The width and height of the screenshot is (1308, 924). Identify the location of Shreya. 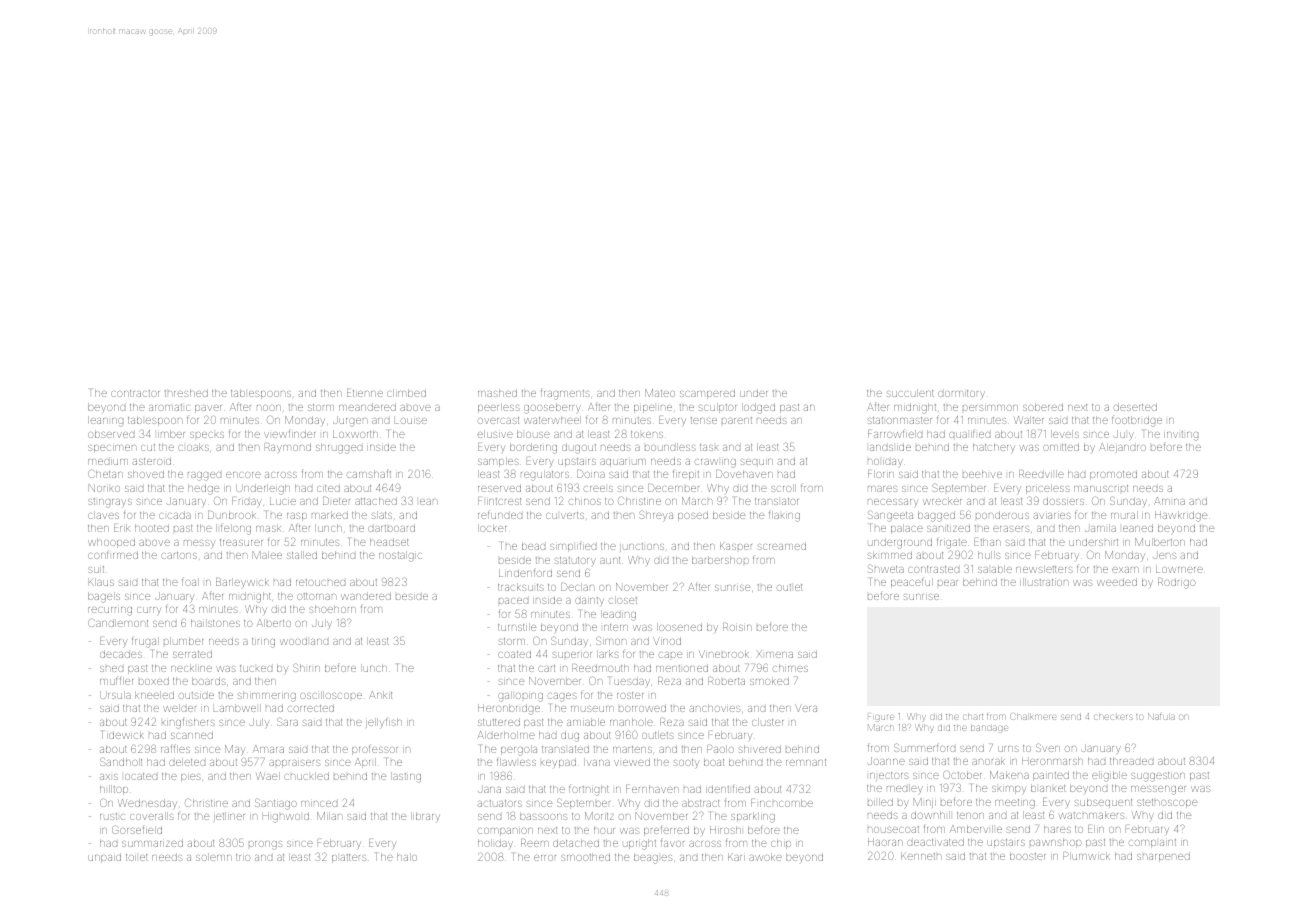
(656, 516).
